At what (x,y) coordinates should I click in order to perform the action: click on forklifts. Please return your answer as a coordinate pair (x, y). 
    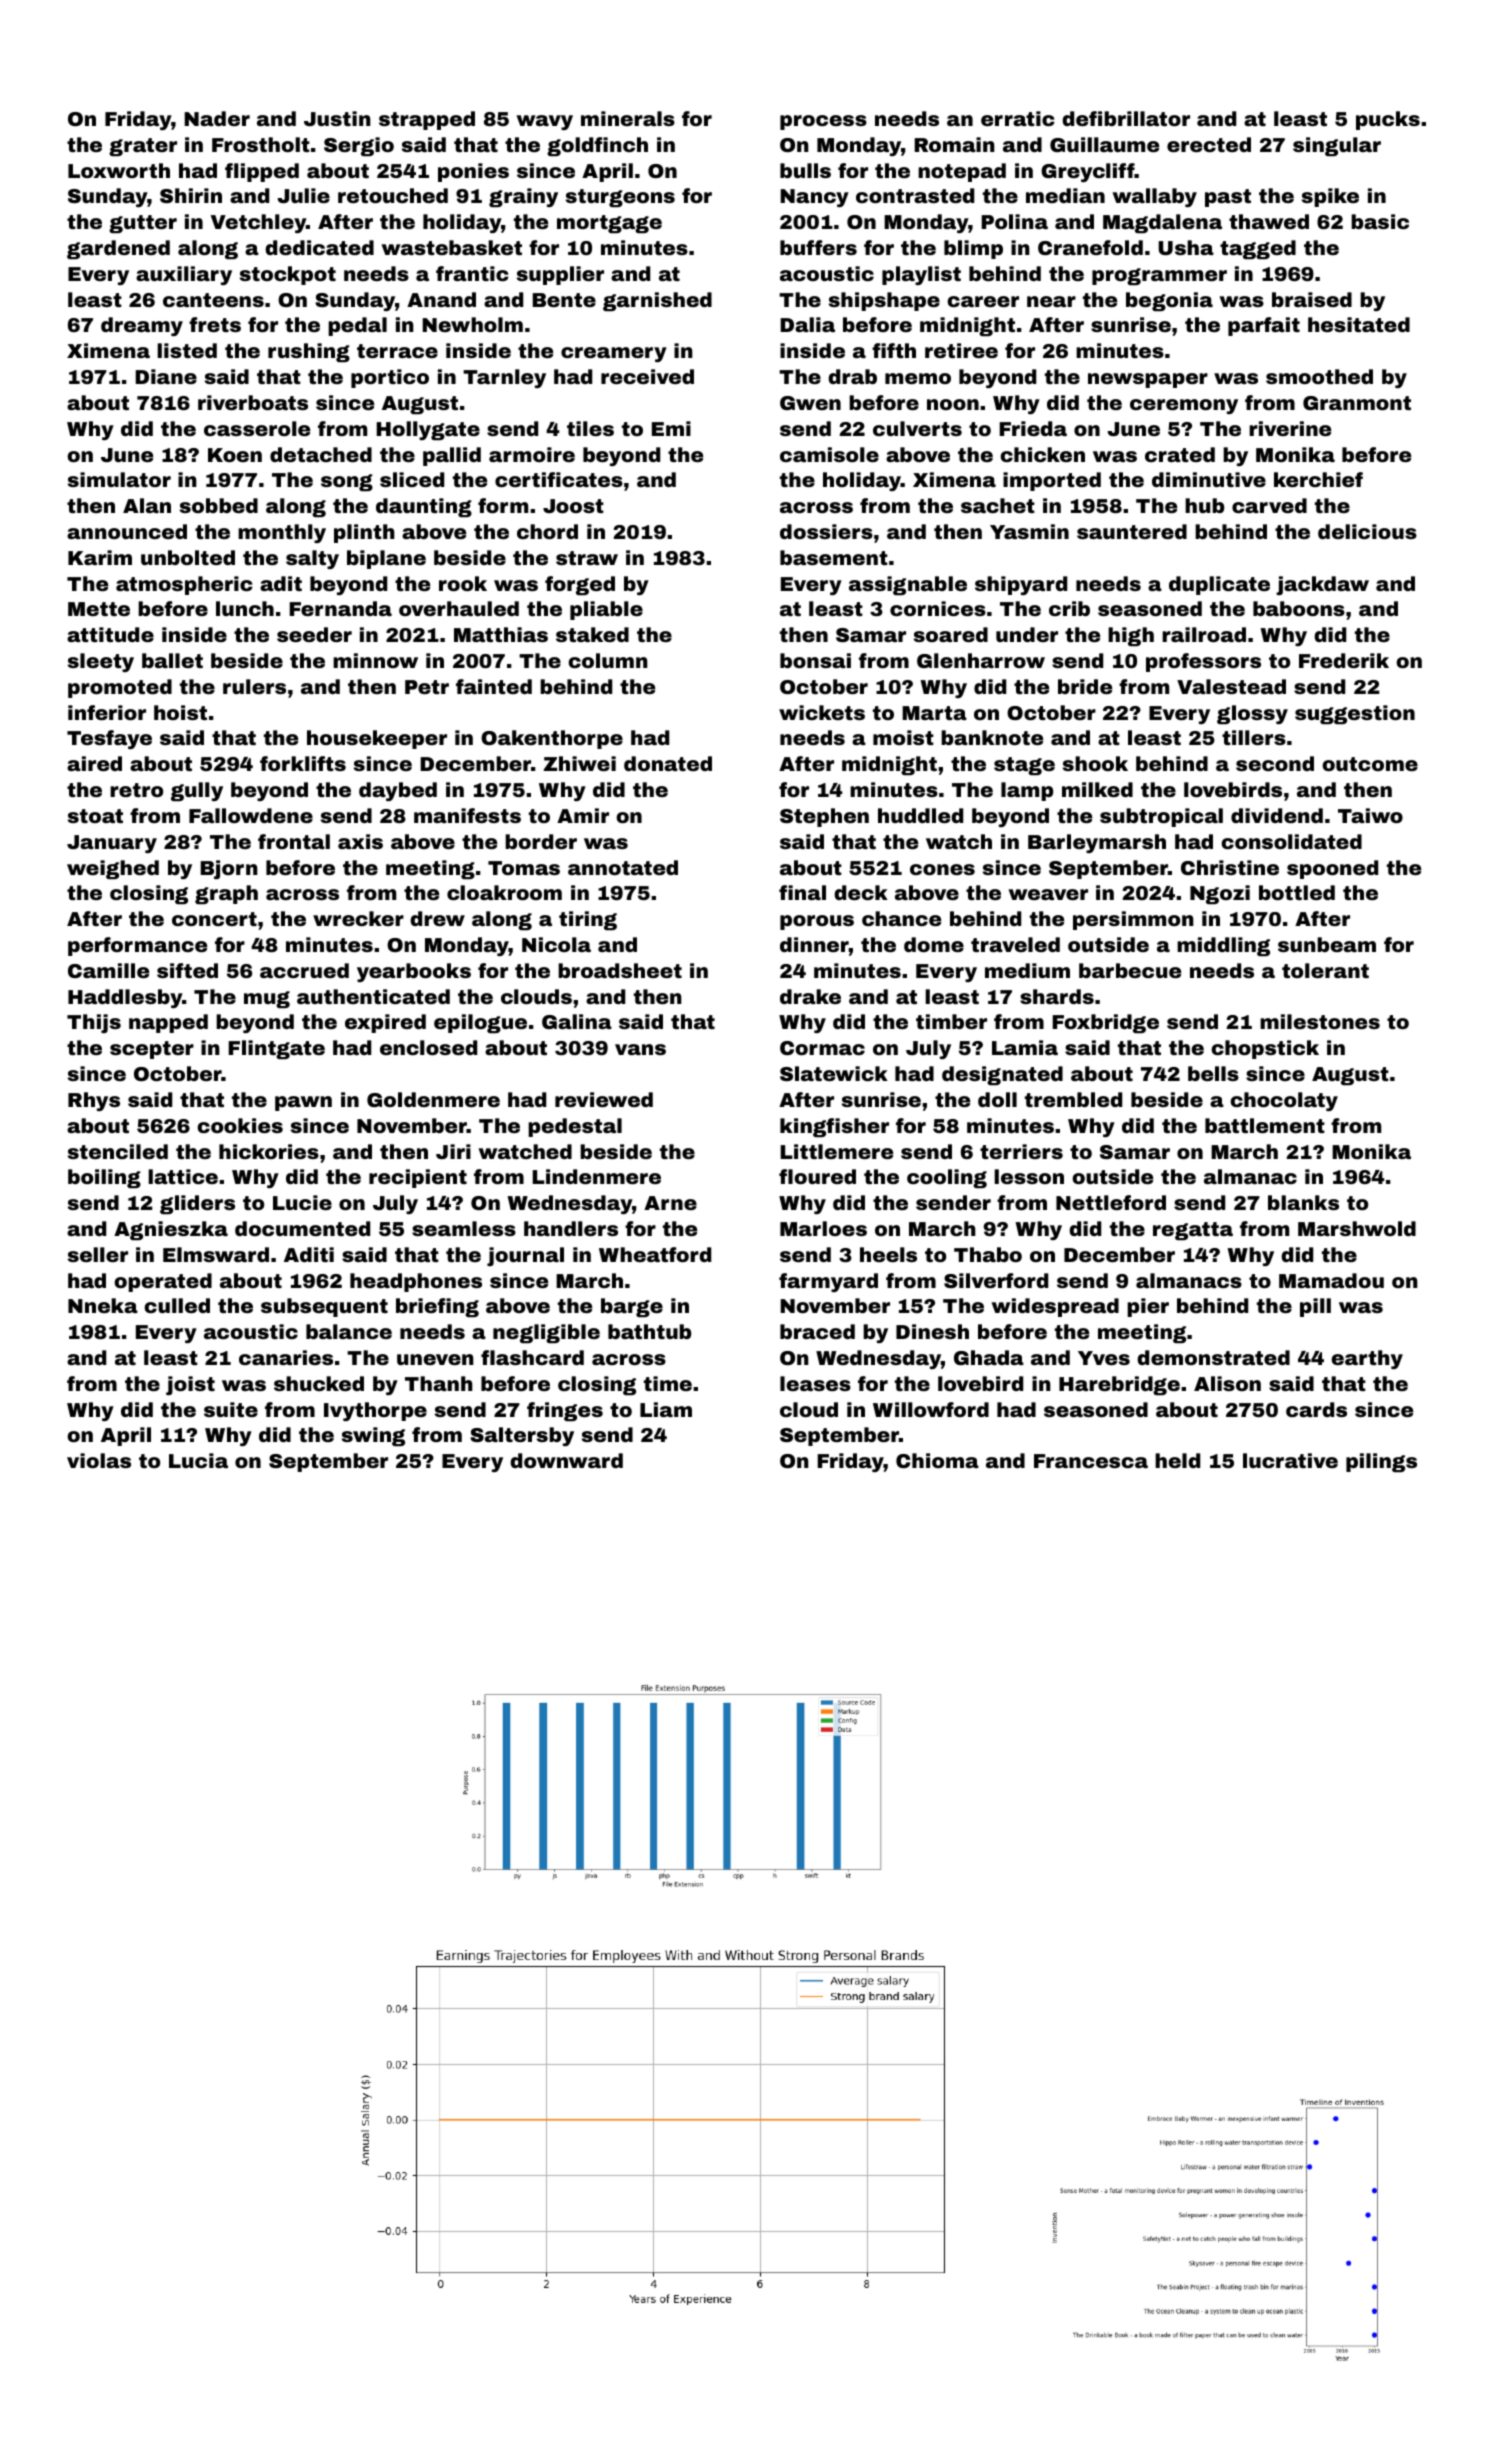
    Looking at the image, I should click on (303, 763).
